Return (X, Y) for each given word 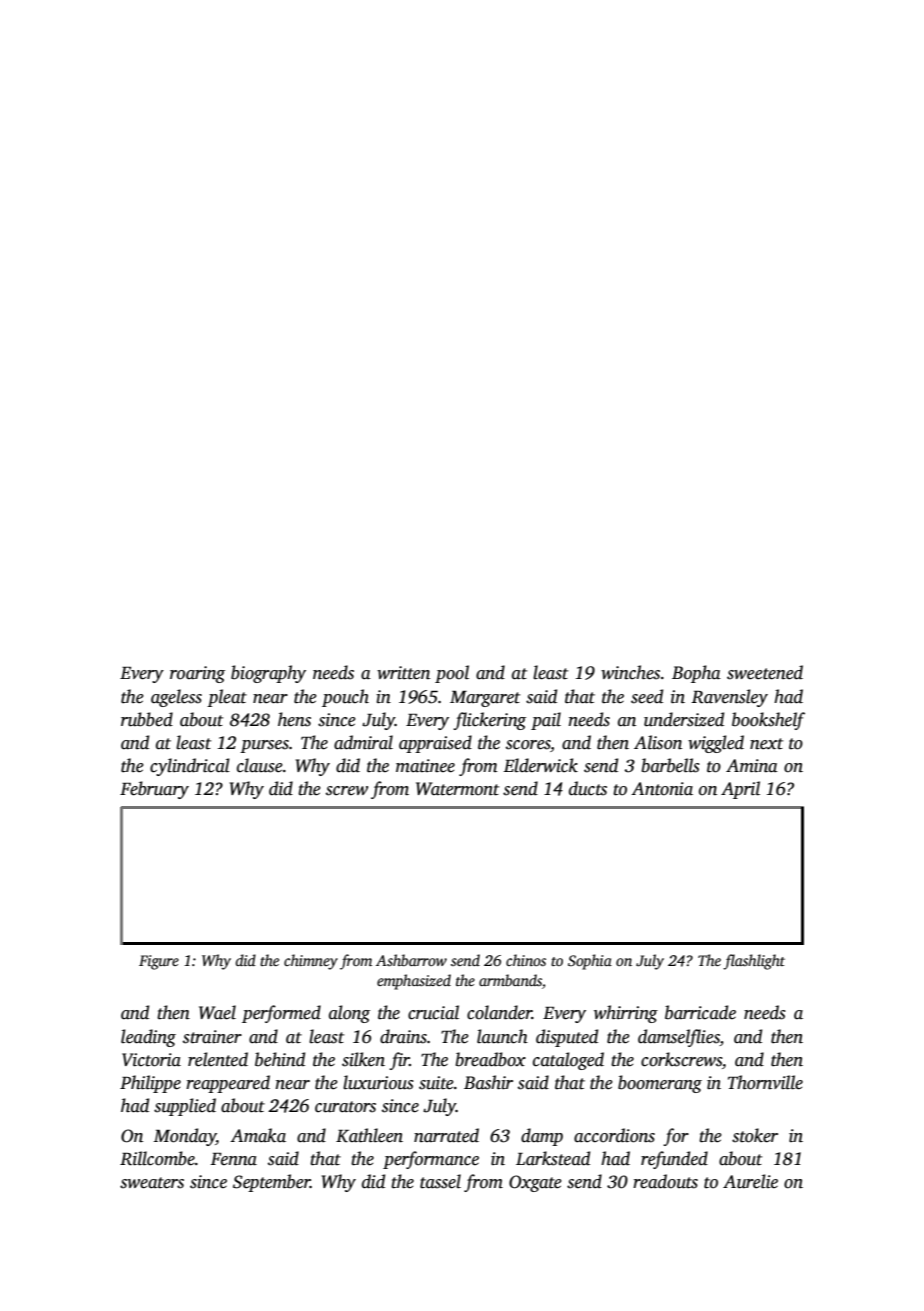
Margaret (485, 699)
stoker (755, 1135)
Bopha (696, 674)
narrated (446, 1135)
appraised (435, 744)
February (154, 790)
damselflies (679, 1038)
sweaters (152, 1183)
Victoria (151, 1060)
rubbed (147, 719)
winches (630, 672)
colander (499, 1012)
